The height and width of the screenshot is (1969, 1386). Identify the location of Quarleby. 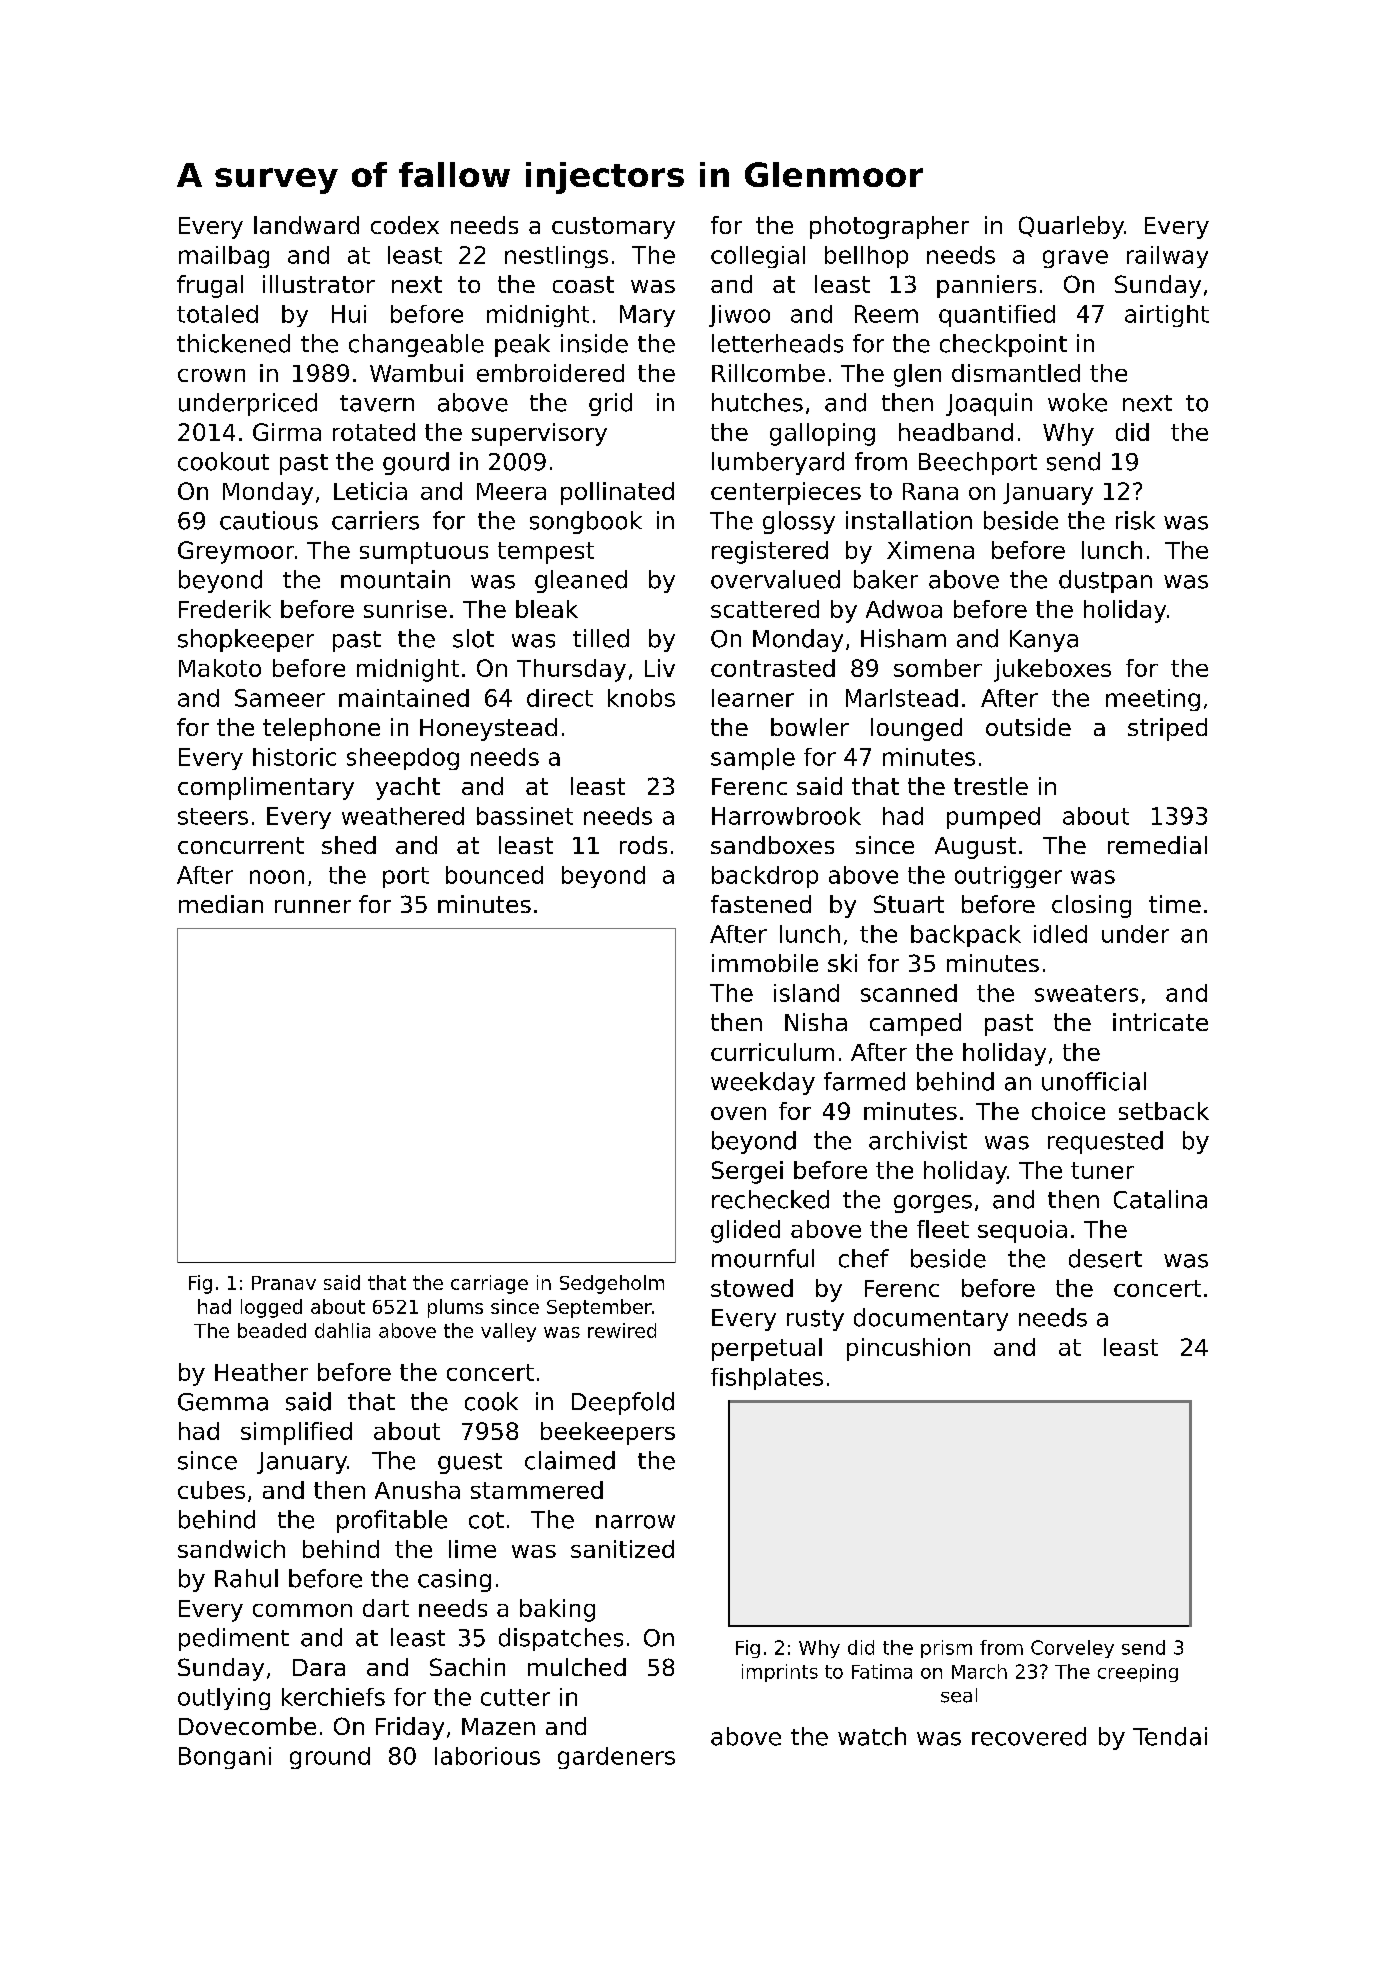
(1071, 227).
